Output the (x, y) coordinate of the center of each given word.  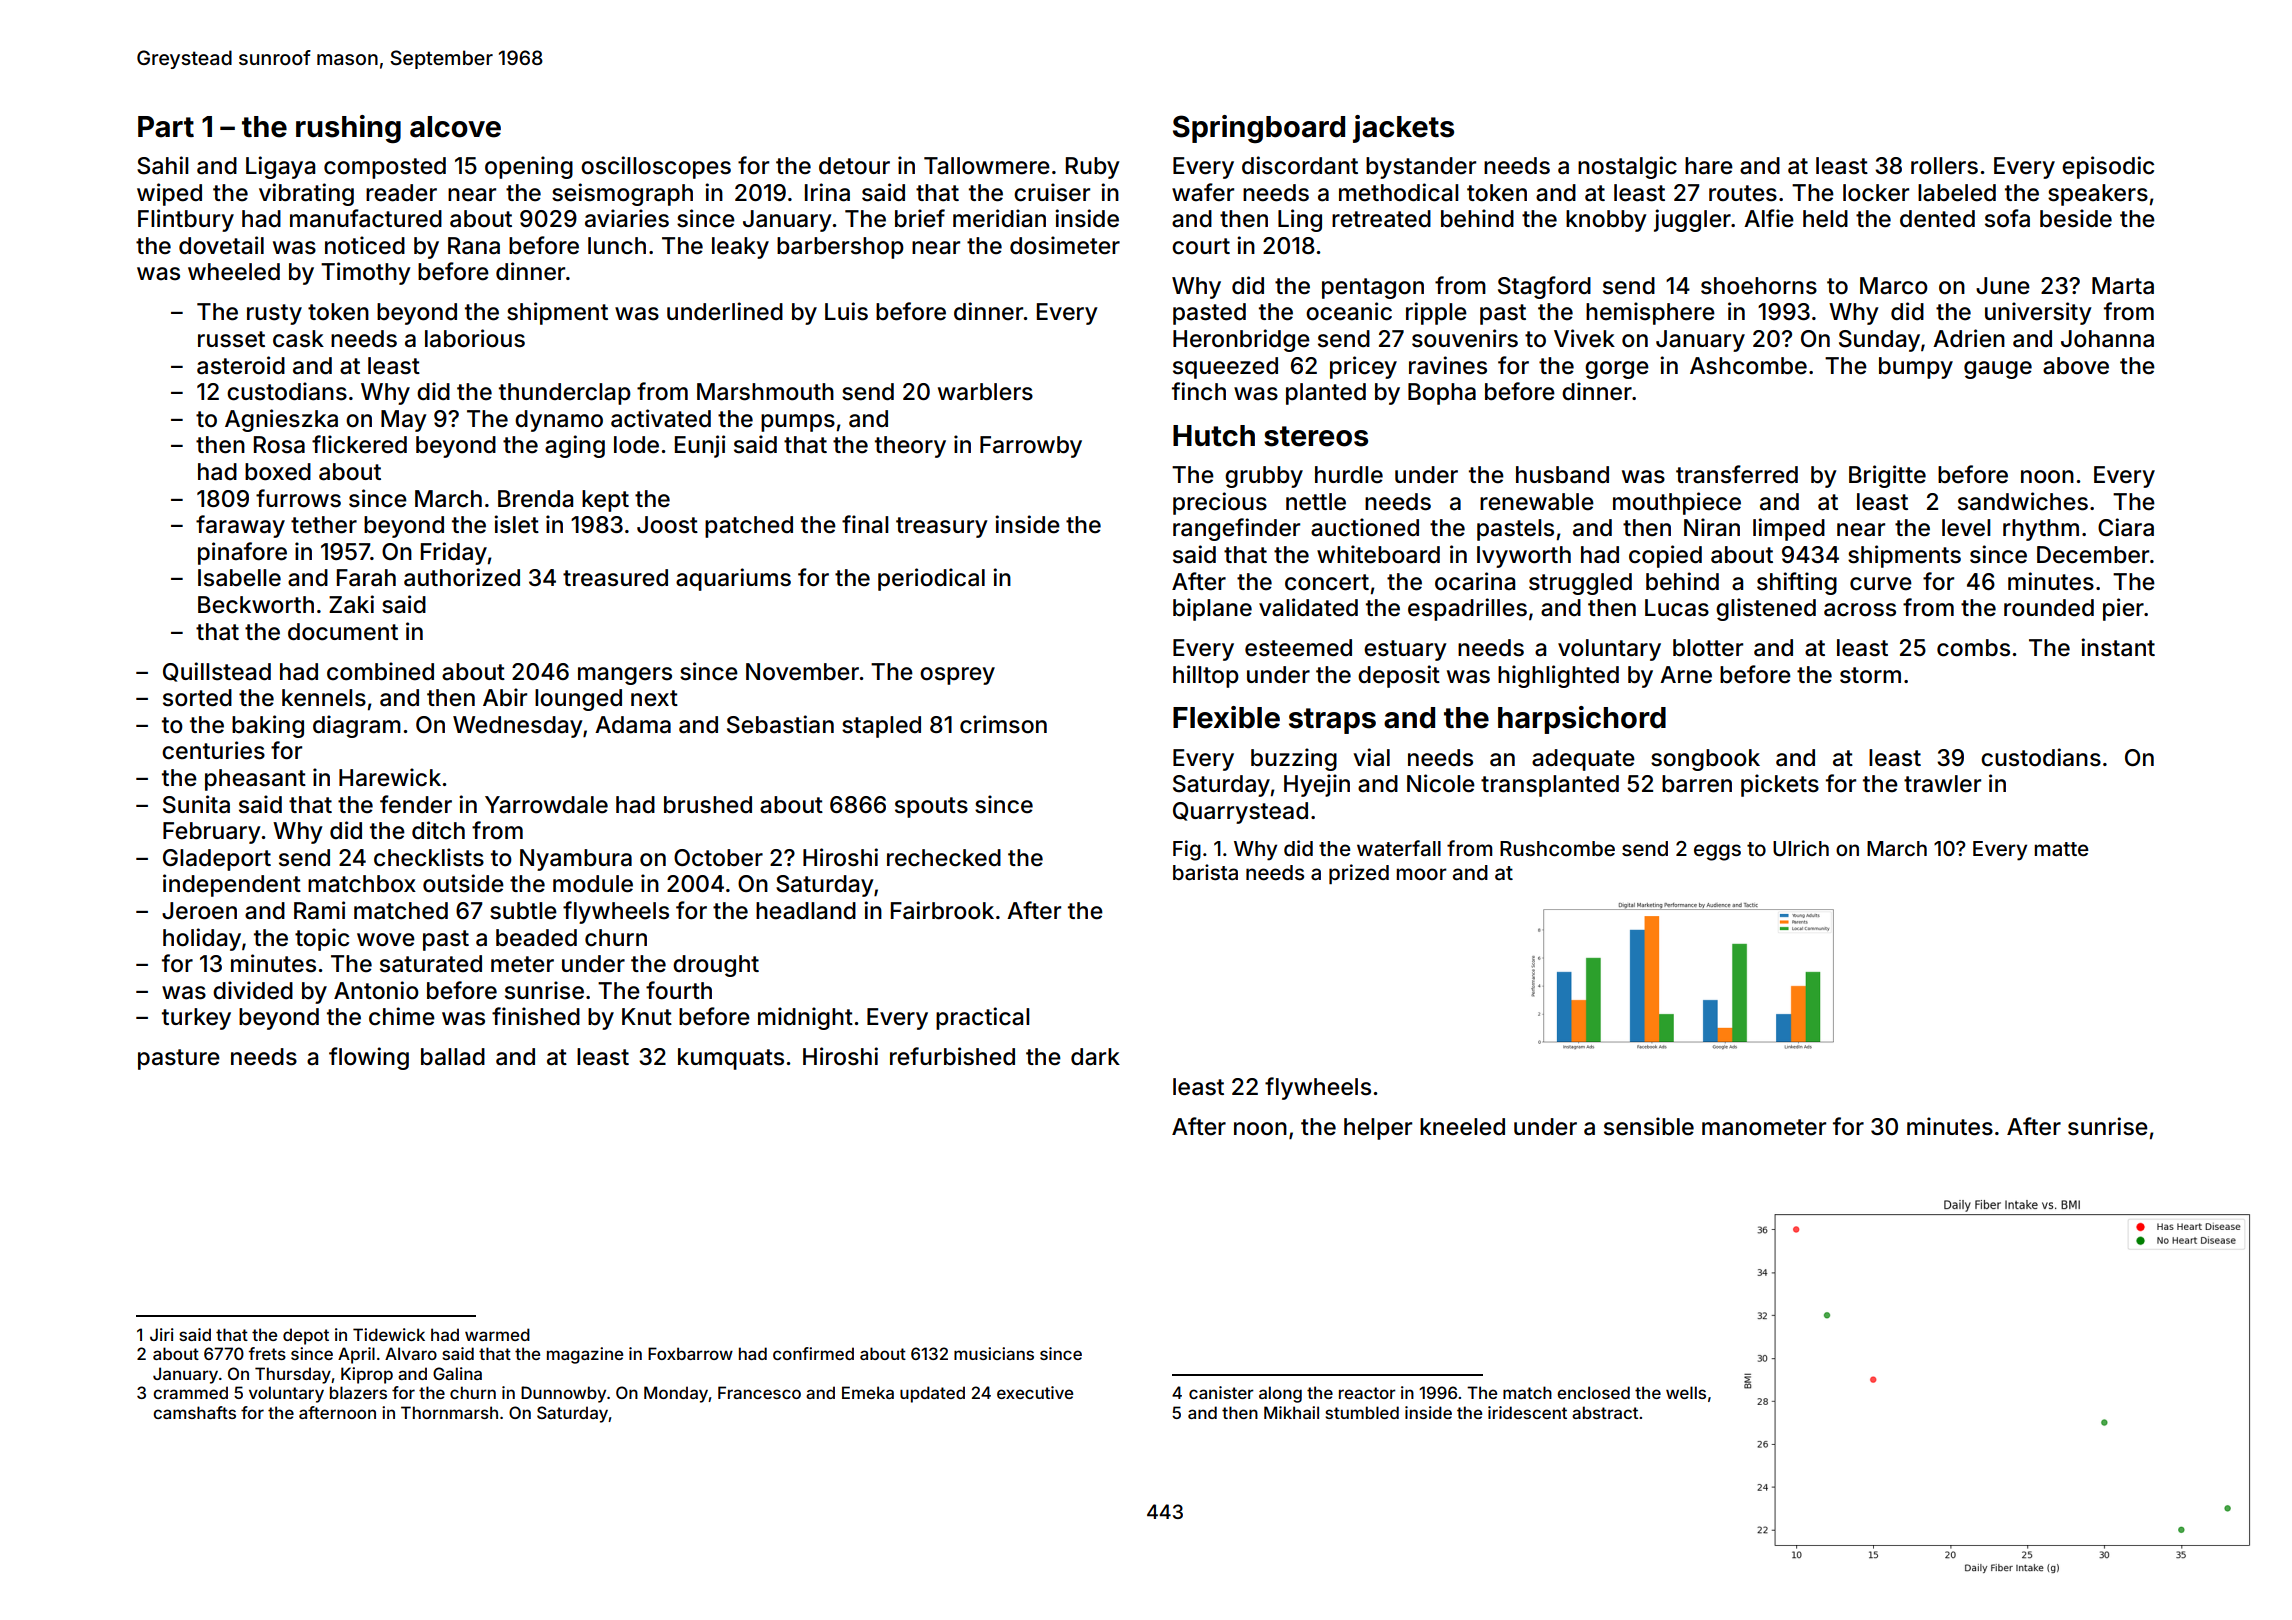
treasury (942, 527)
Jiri (162, 1334)
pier (2123, 609)
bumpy (1916, 368)
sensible (1649, 1126)
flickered (359, 444)
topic (322, 939)
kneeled (1462, 1127)
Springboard (1259, 129)
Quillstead (217, 672)
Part (166, 127)
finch (1199, 391)
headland (806, 911)
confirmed (813, 1353)
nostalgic (1627, 167)
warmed (497, 1334)
